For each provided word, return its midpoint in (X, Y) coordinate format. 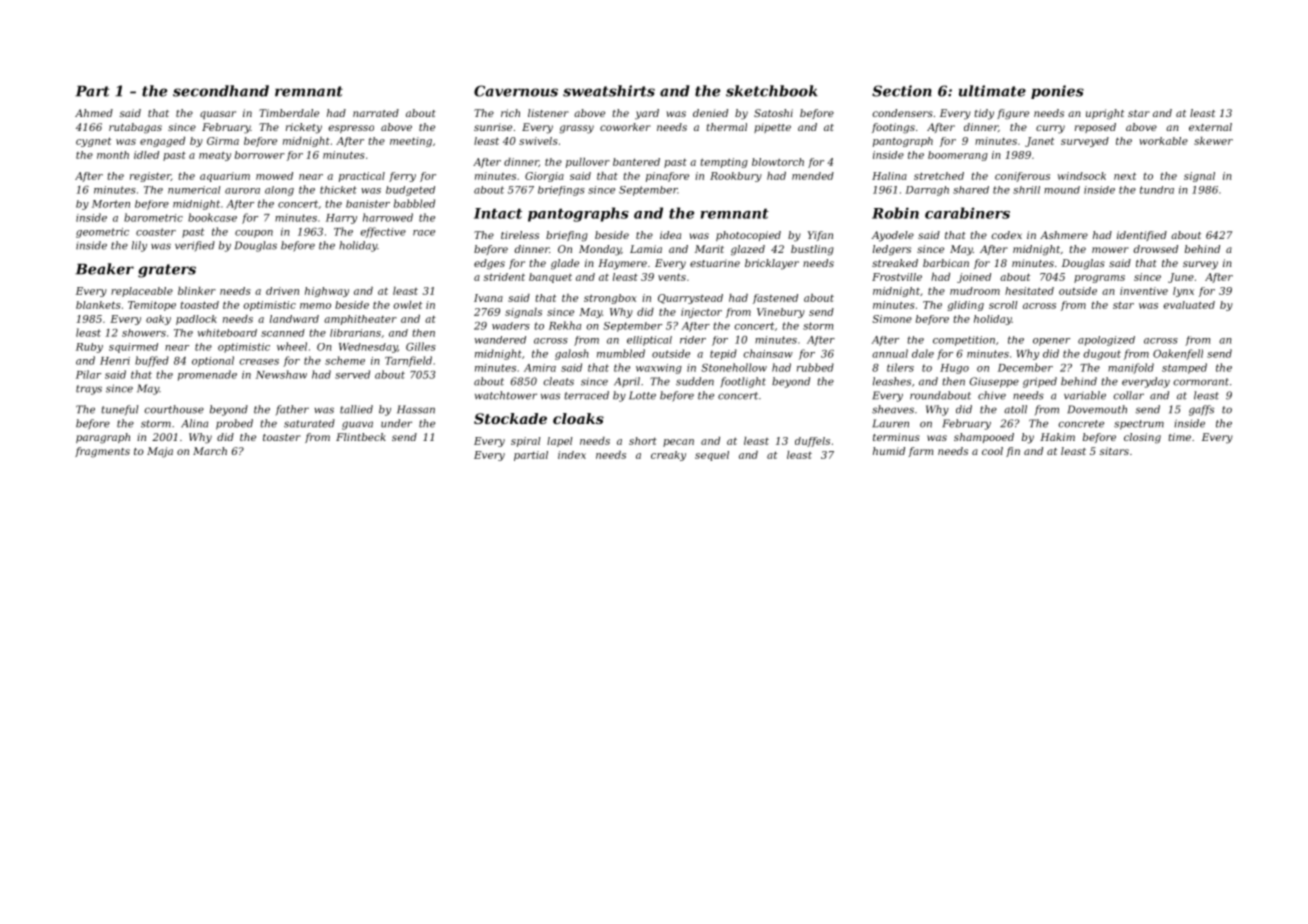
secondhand (221, 91)
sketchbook (772, 91)
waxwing (659, 369)
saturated (309, 423)
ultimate (992, 91)
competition (964, 341)
